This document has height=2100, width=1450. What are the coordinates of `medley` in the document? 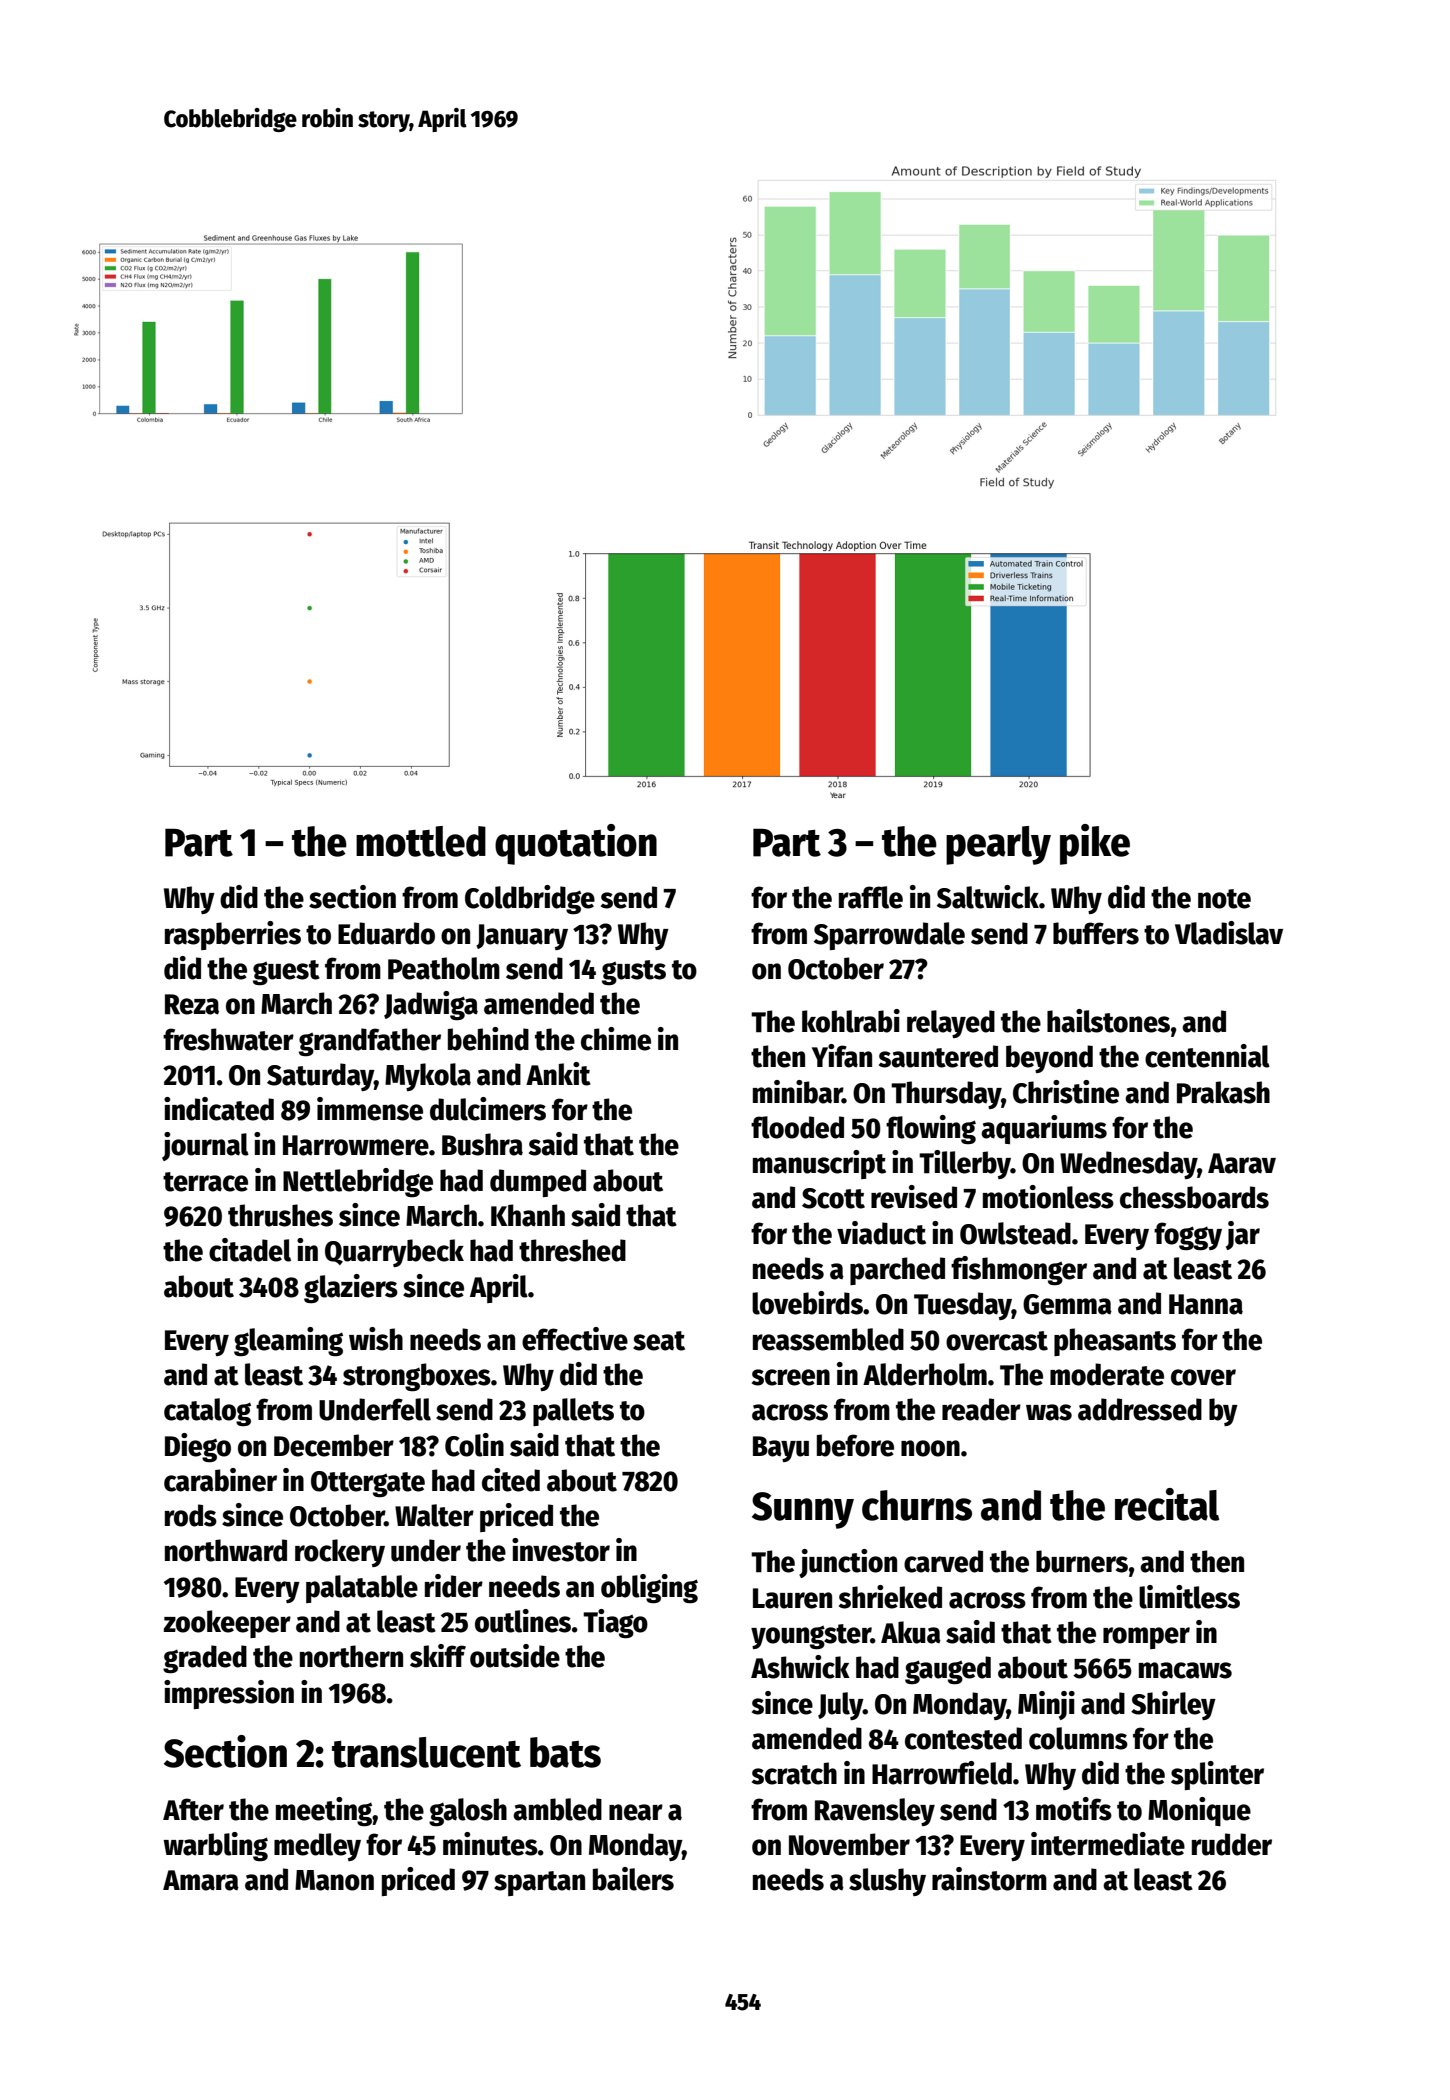 It's located at (317, 1847).
